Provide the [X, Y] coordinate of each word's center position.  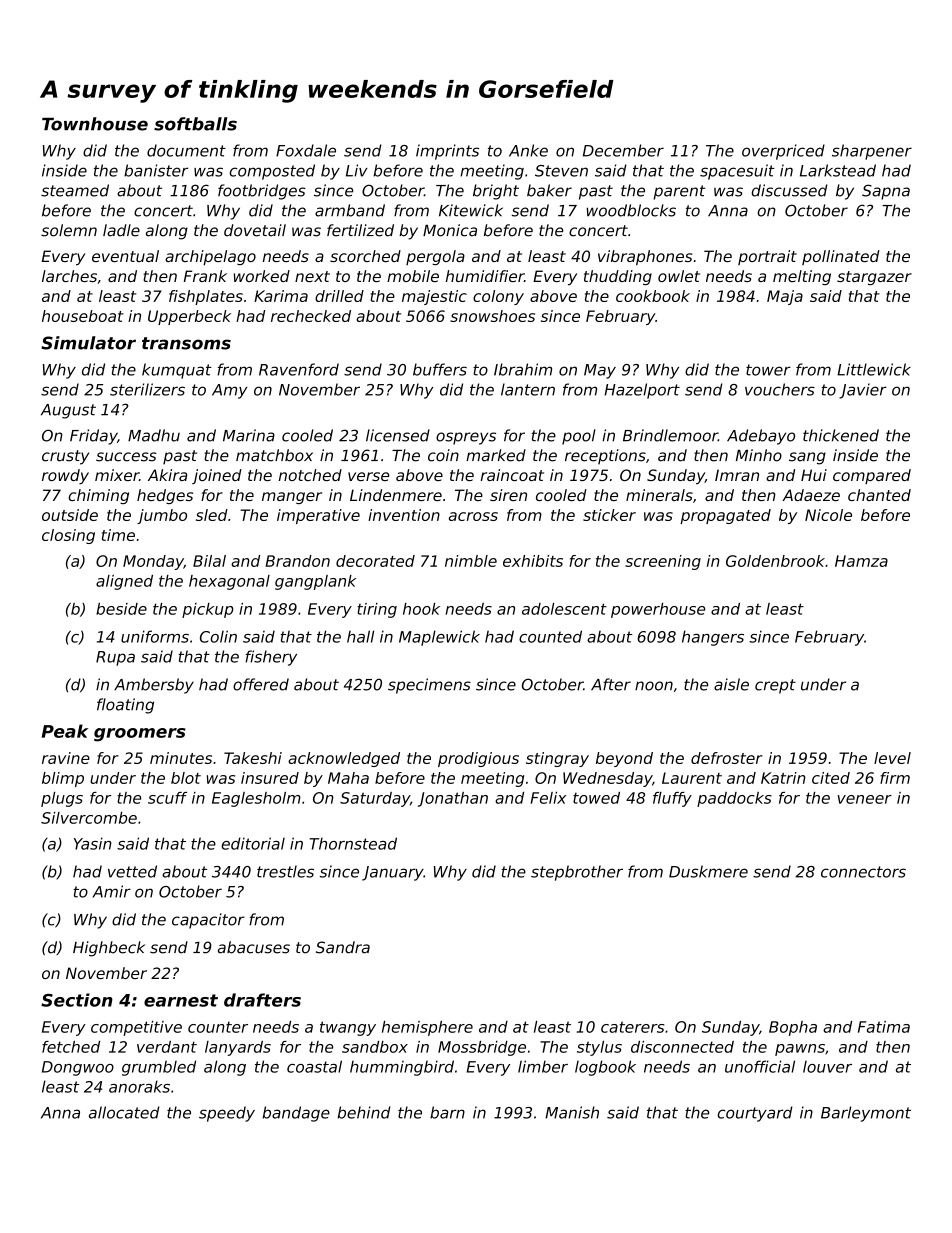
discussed [789, 190]
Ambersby [154, 686]
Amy [230, 391]
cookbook [653, 296]
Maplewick [439, 638]
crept [775, 686]
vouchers [780, 389]
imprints [447, 152]
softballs [195, 124]
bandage [296, 1114]
